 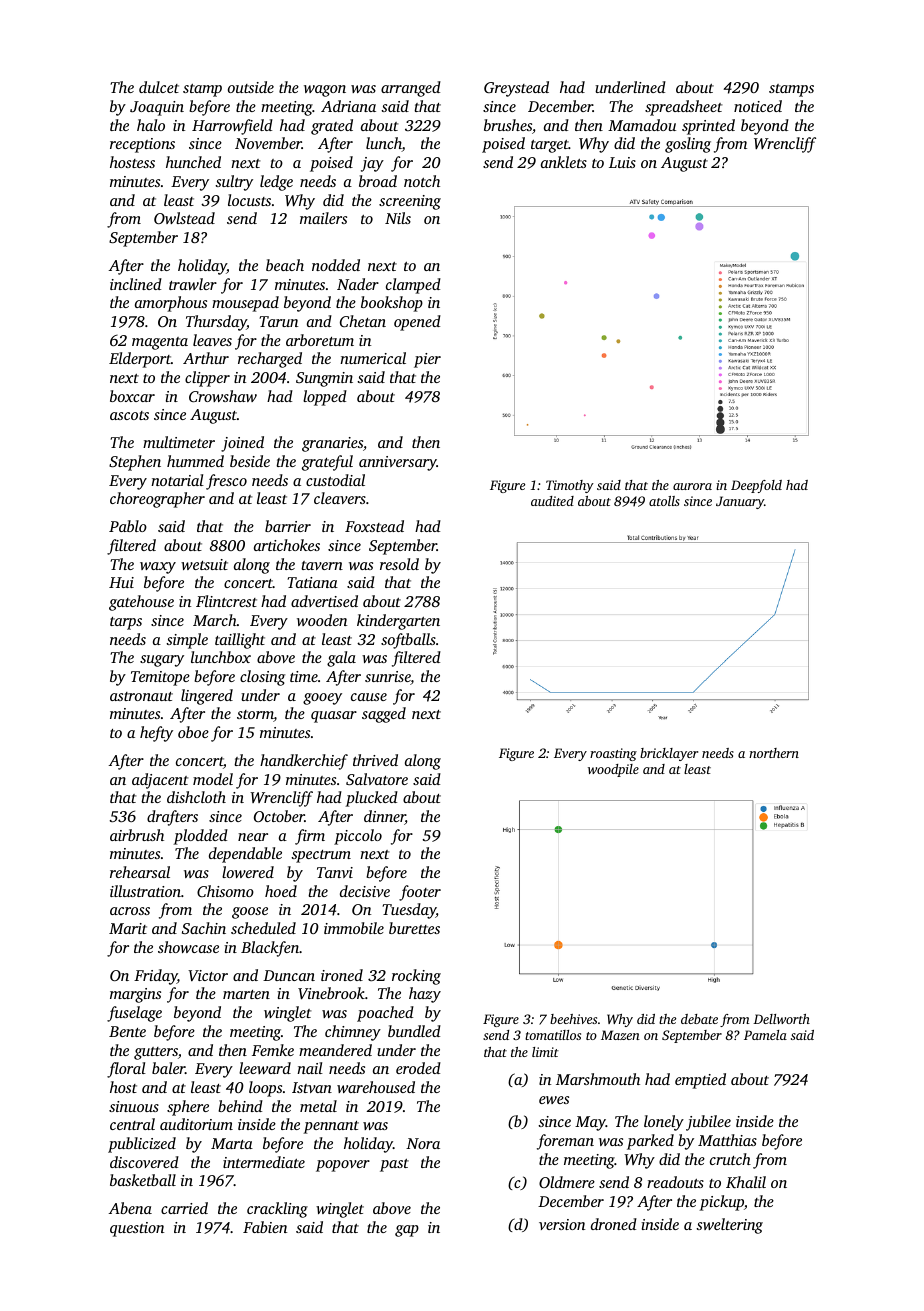 What do you see at coordinates (171, 304) in the screenshot?
I see `amorphous` at bounding box center [171, 304].
